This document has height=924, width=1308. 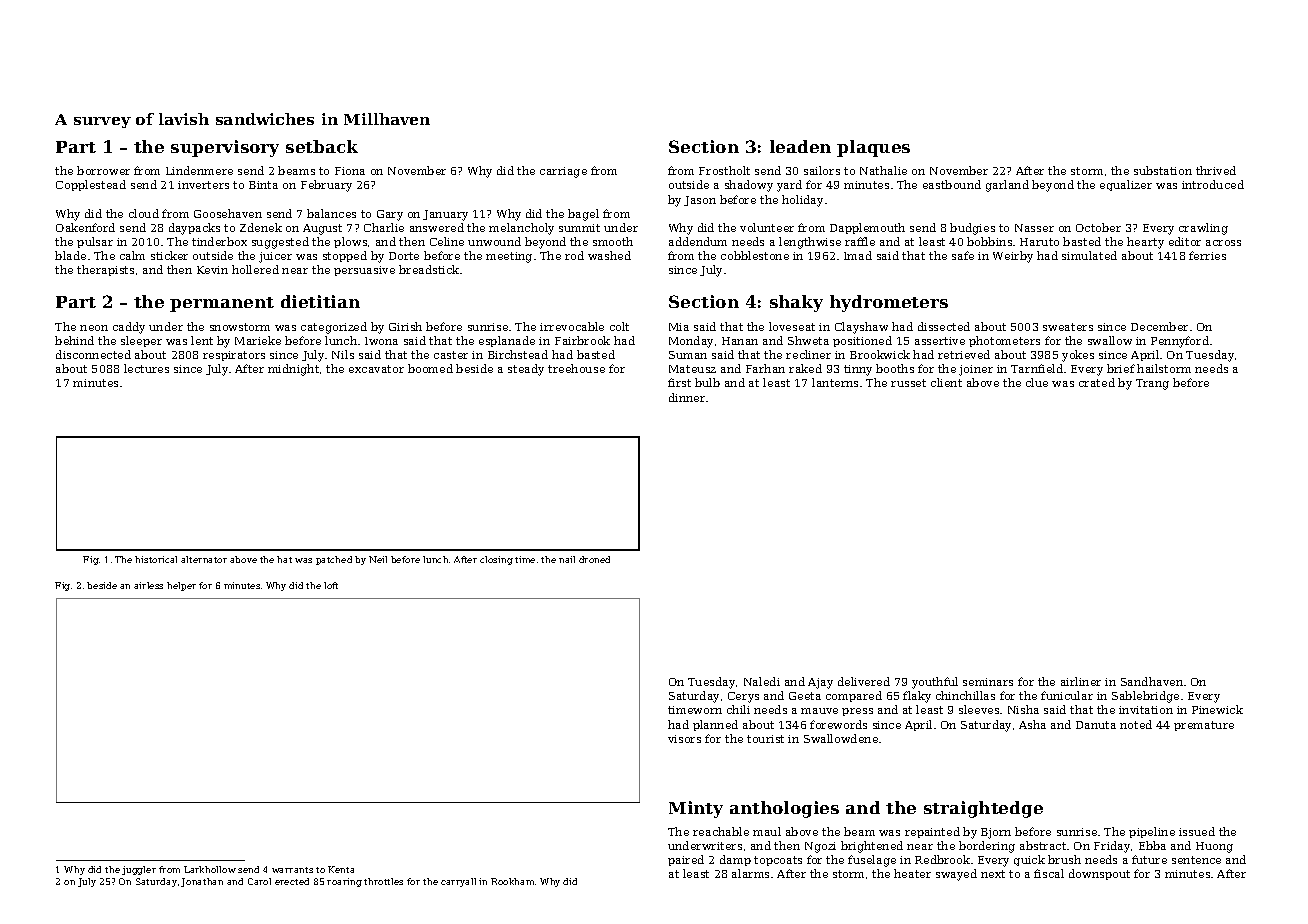 What do you see at coordinates (1152, 681) in the document?
I see `Sandhaven` at bounding box center [1152, 681].
